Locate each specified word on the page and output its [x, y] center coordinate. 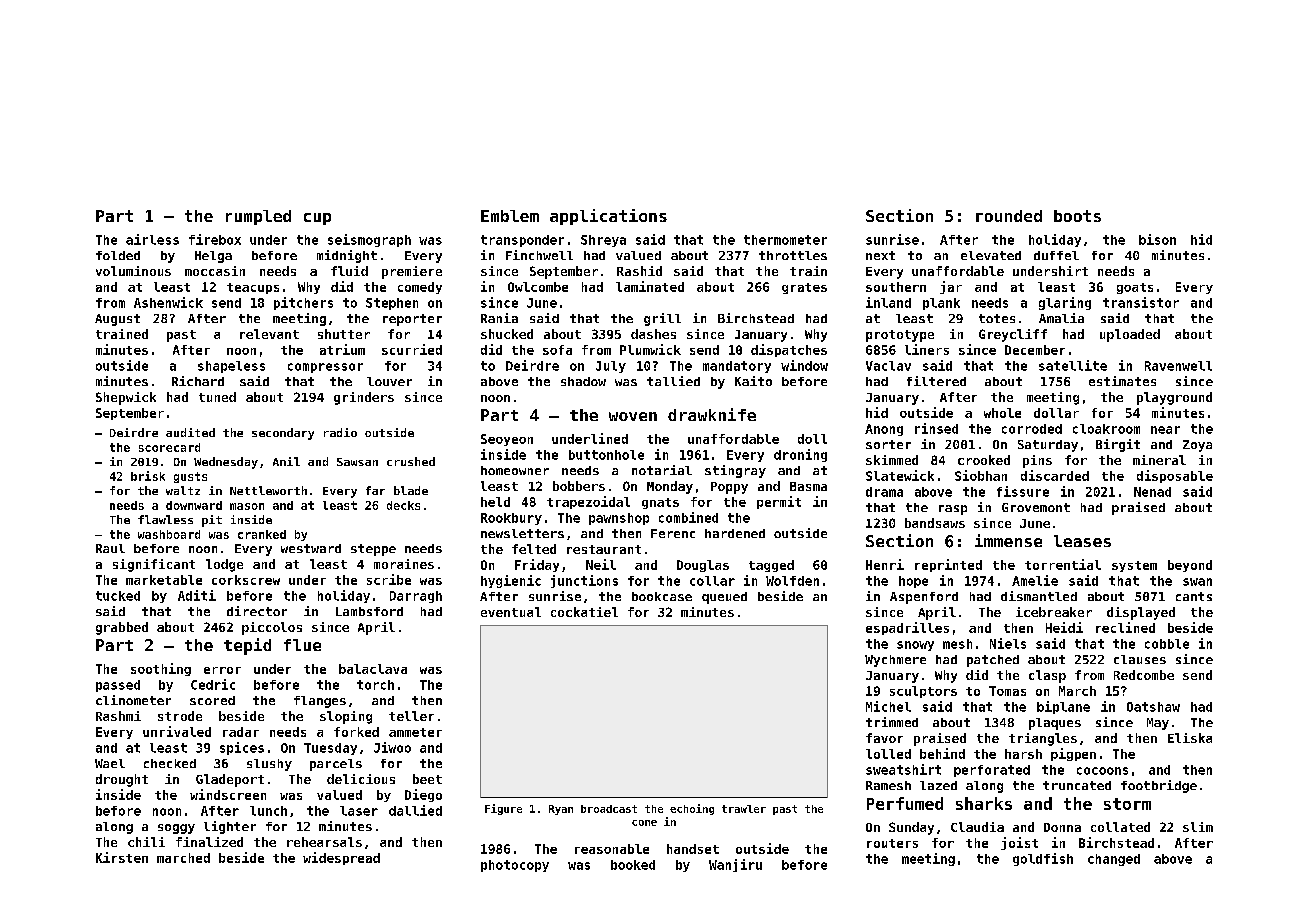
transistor [1141, 302]
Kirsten [122, 857]
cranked [262, 534]
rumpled [258, 217]
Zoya [1197, 446]
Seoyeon [507, 440]
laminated [650, 286]
